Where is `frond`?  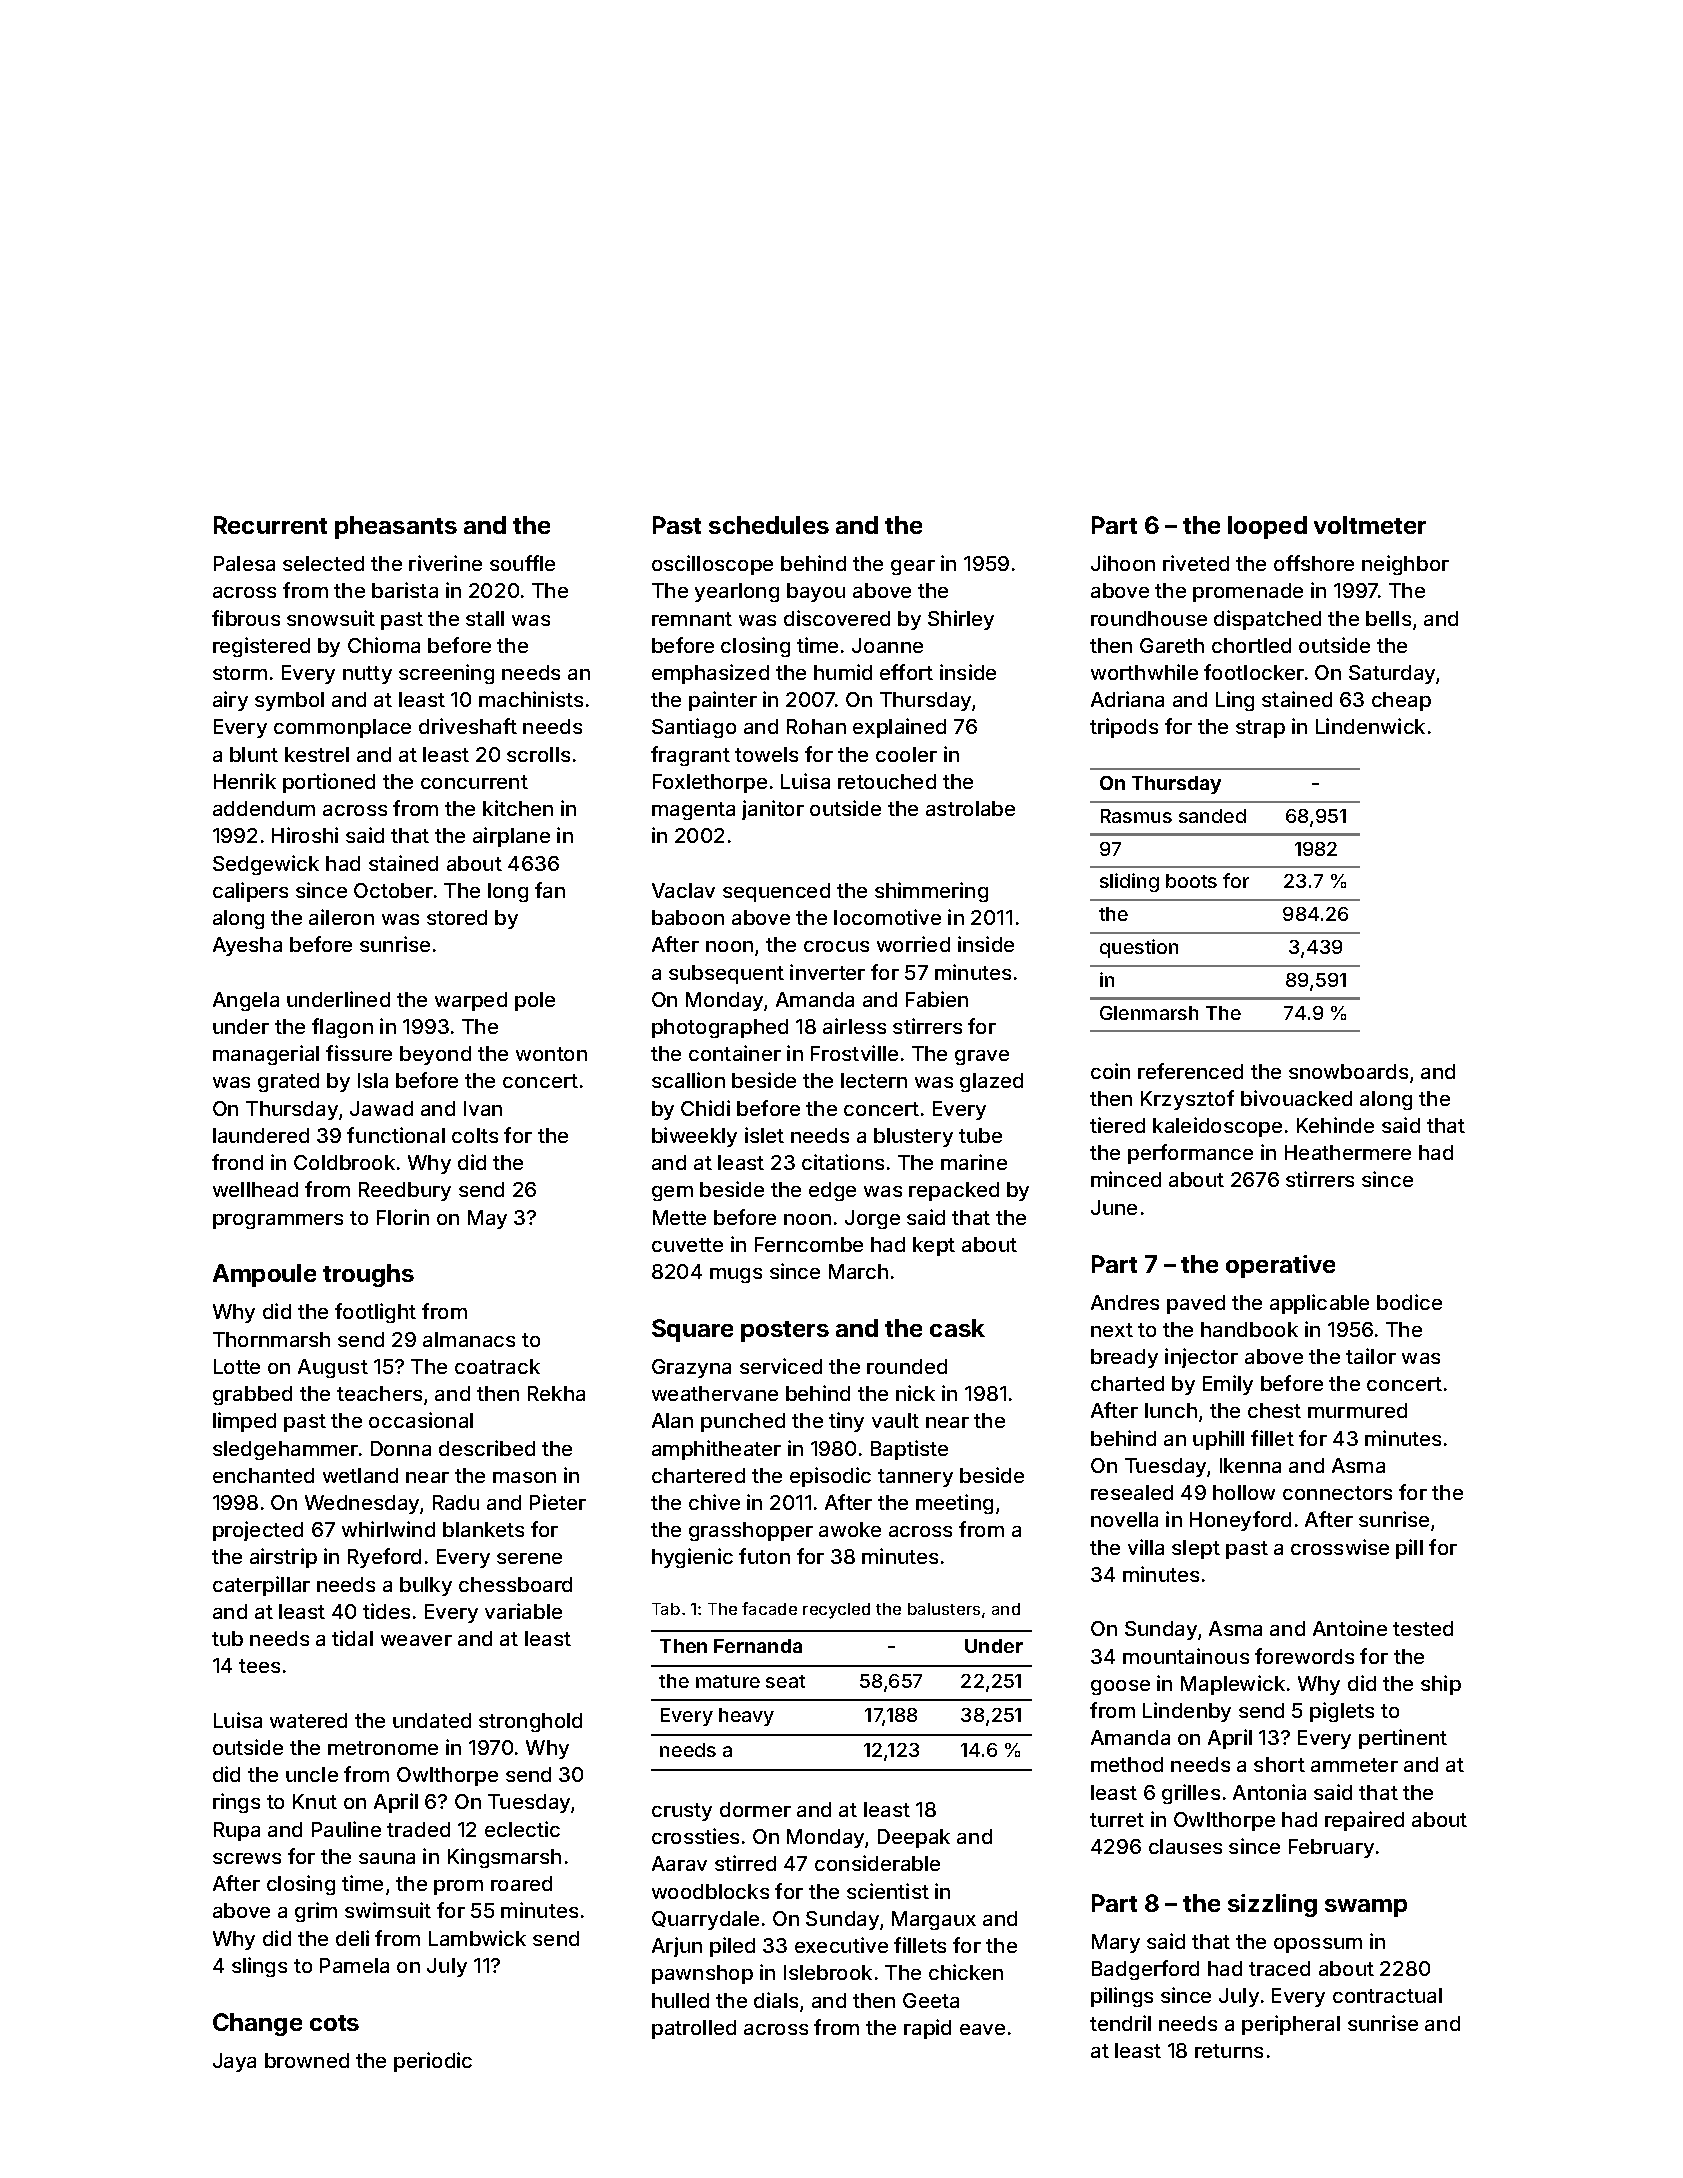 frond is located at coordinates (237, 1162).
